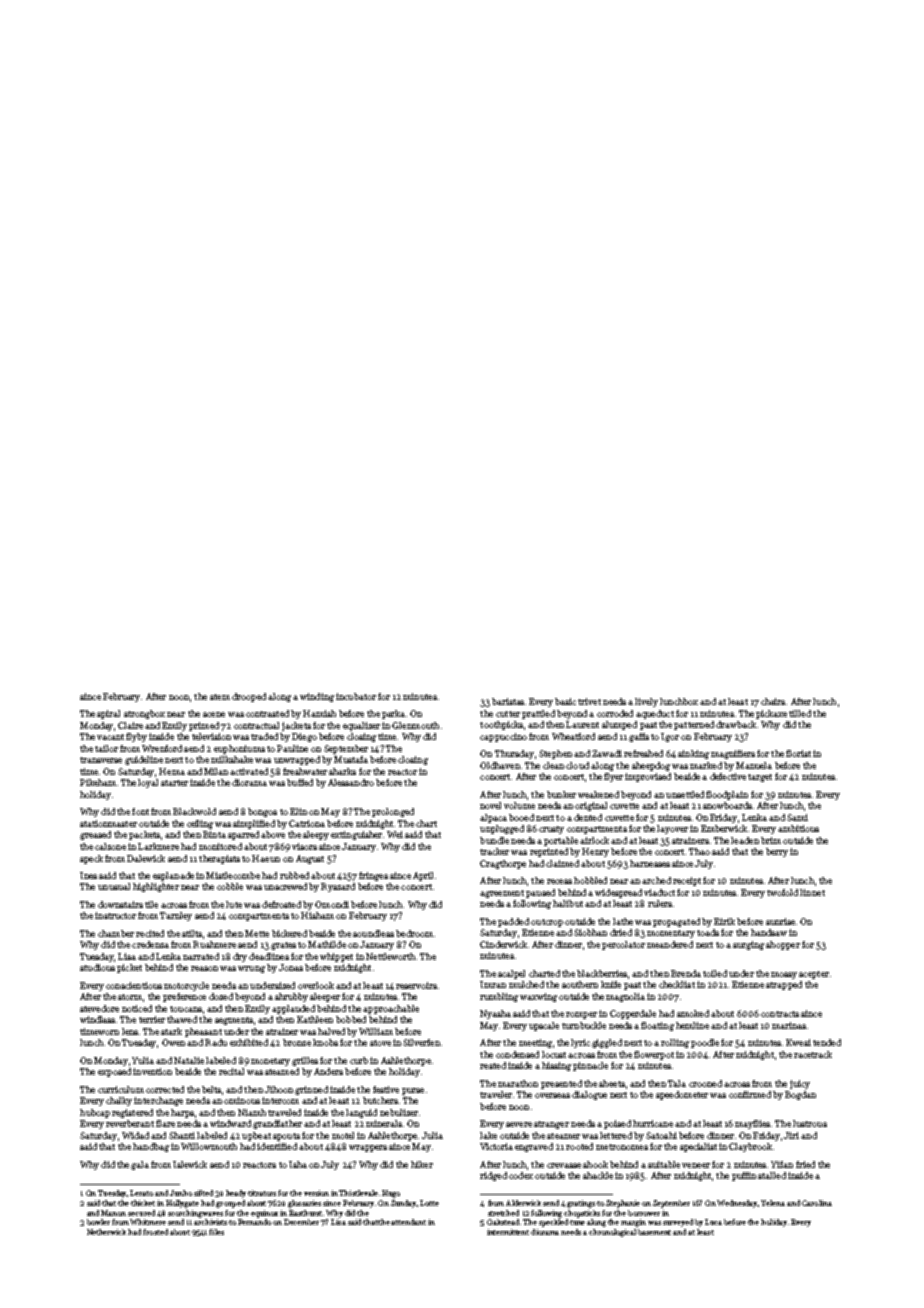 The height and width of the screenshot is (1308, 924). What do you see at coordinates (301, 1222) in the screenshot?
I see `December` at bounding box center [301, 1222].
